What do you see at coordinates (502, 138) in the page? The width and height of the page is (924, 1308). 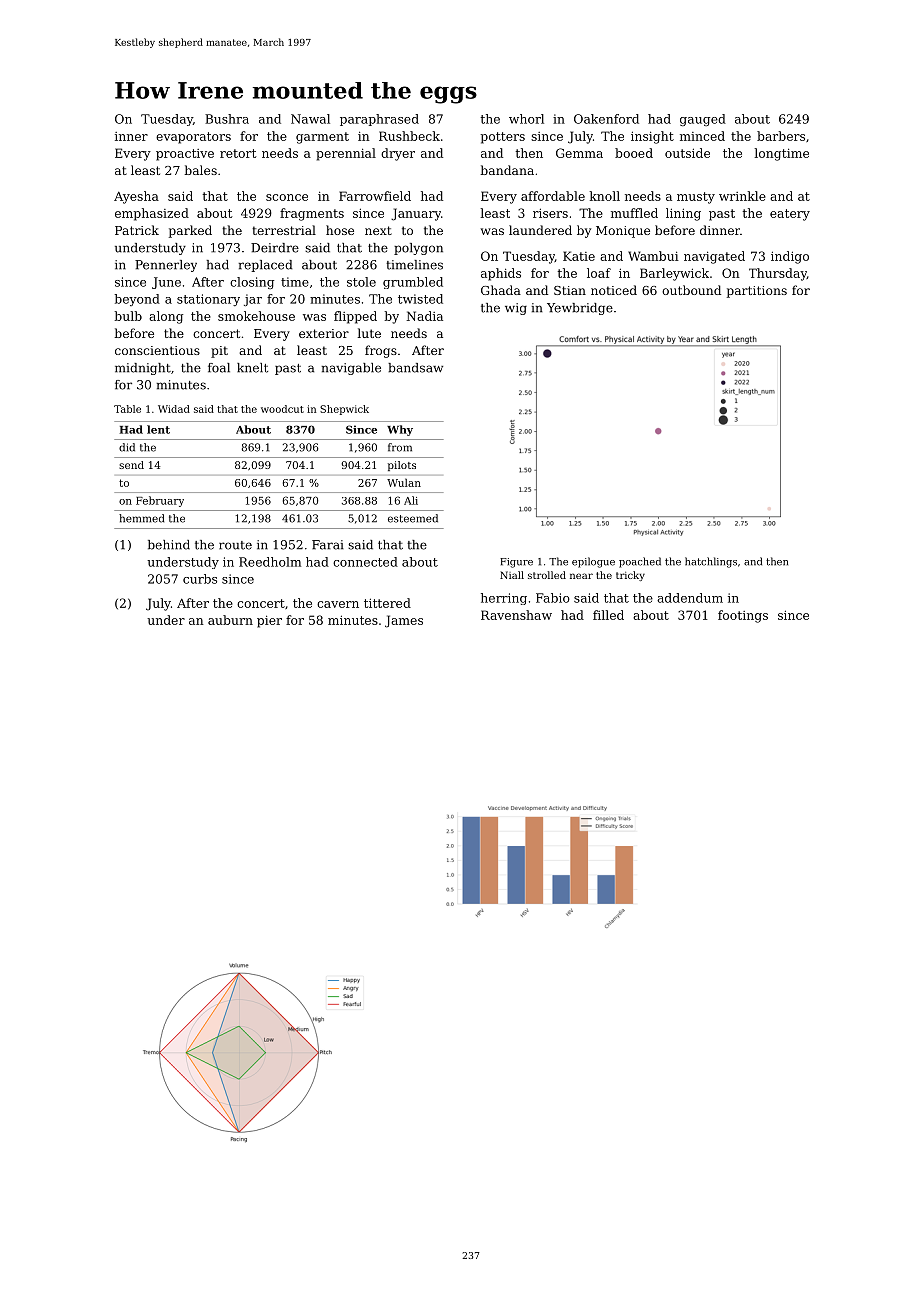 I see `potters` at bounding box center [502, 138].
